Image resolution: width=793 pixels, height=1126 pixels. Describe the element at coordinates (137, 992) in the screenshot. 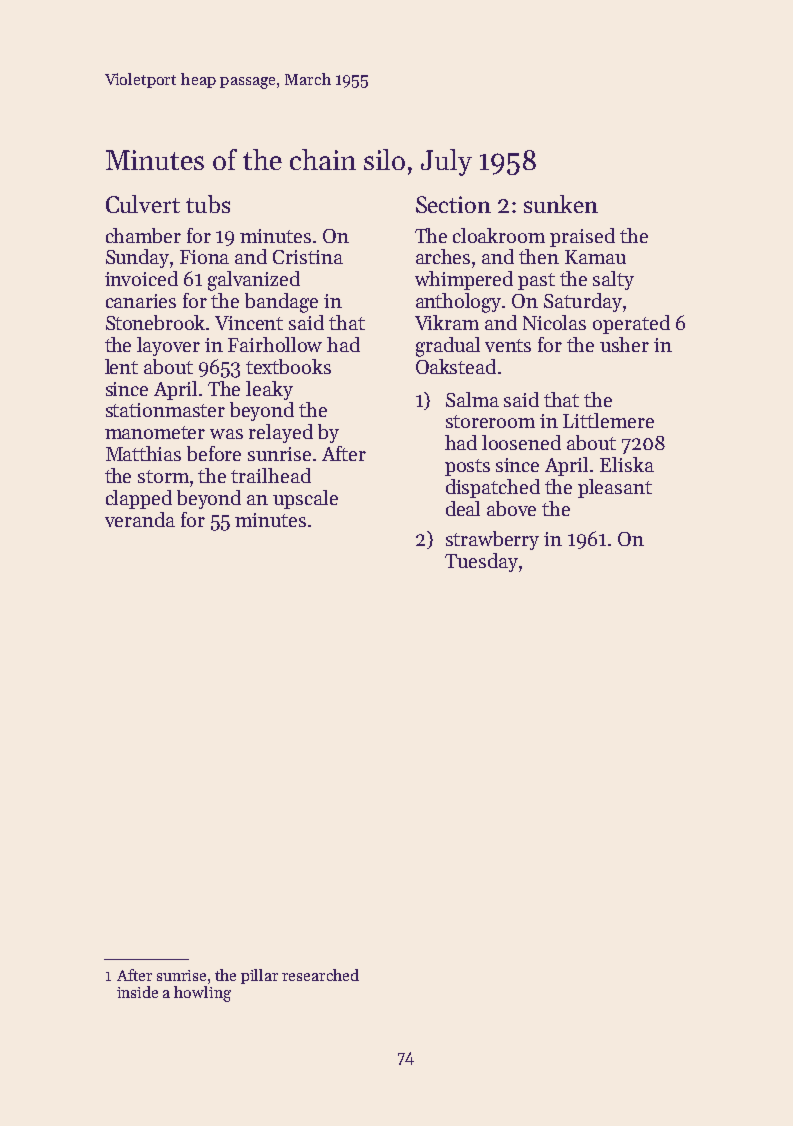

I see `inside` at that location.
